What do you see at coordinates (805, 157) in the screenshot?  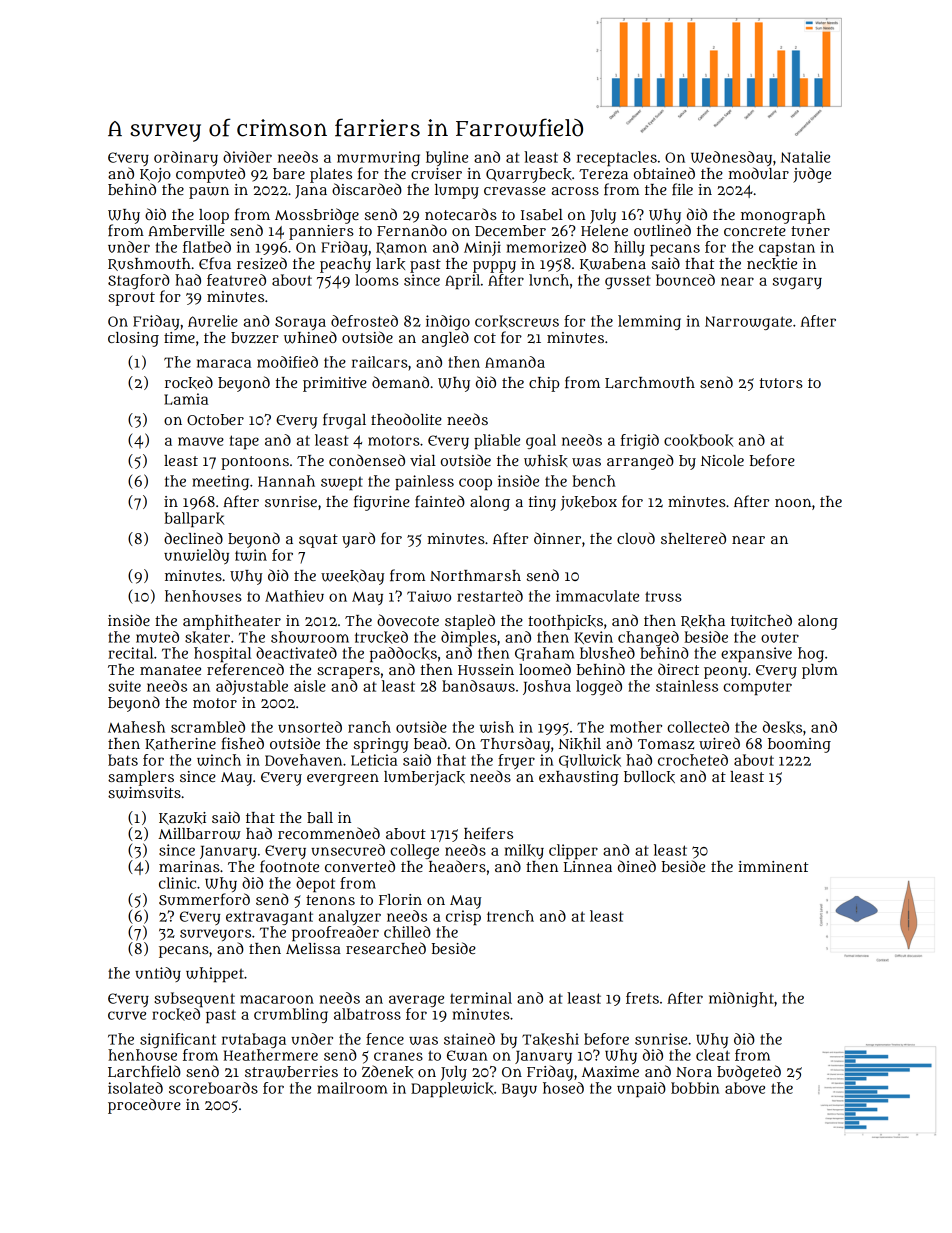 I see `Natalie` at bounding box center [805, 157].
